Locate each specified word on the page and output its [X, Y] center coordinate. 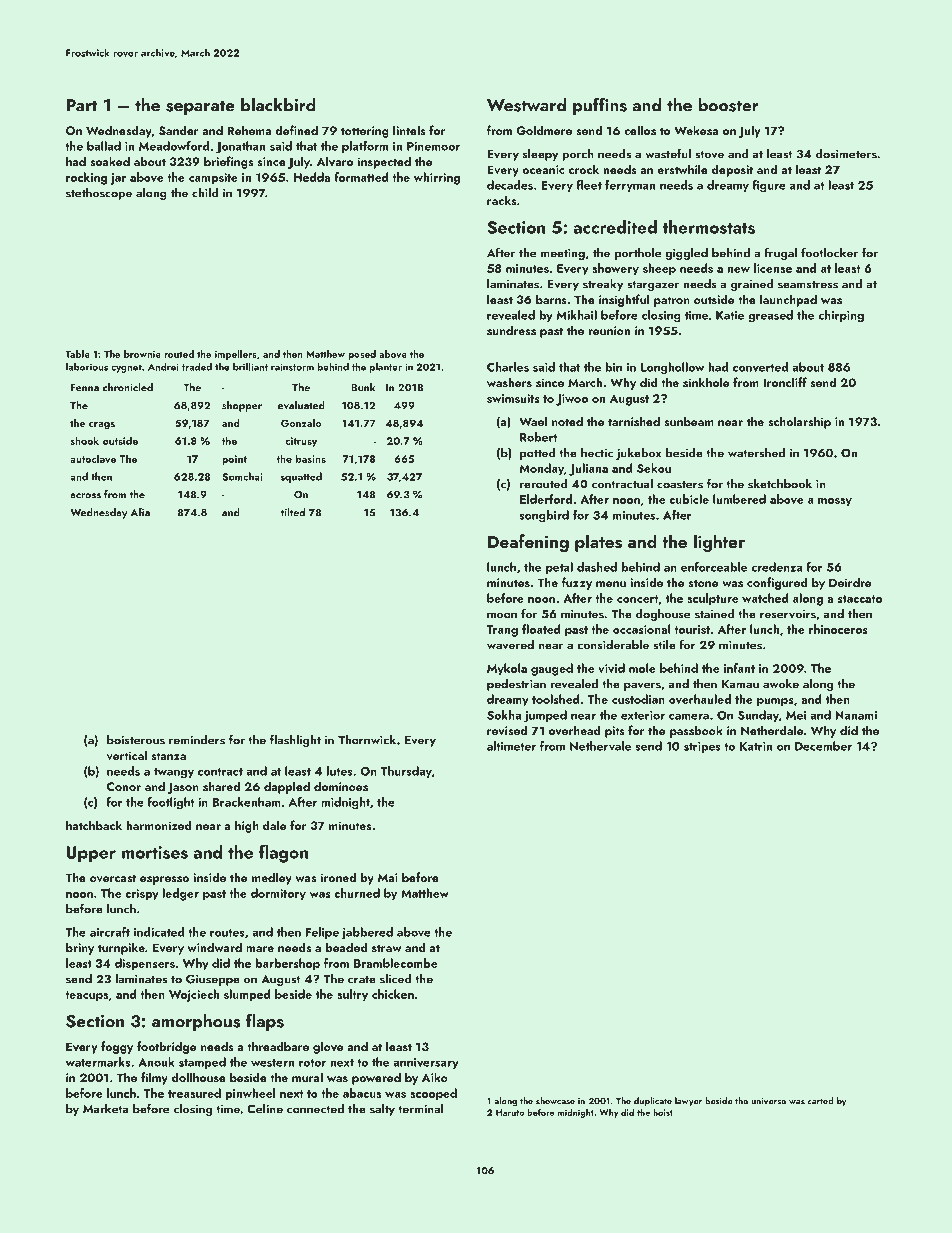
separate [200, 107]
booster [728, 105]
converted [760, 367]
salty [382, 1110]
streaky [603, 285]
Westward [526, 105]
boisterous [136, 740]
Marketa [106, 1109]
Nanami [856, 715]
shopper [242, 406]
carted [820, 1101]
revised [507, 730]
